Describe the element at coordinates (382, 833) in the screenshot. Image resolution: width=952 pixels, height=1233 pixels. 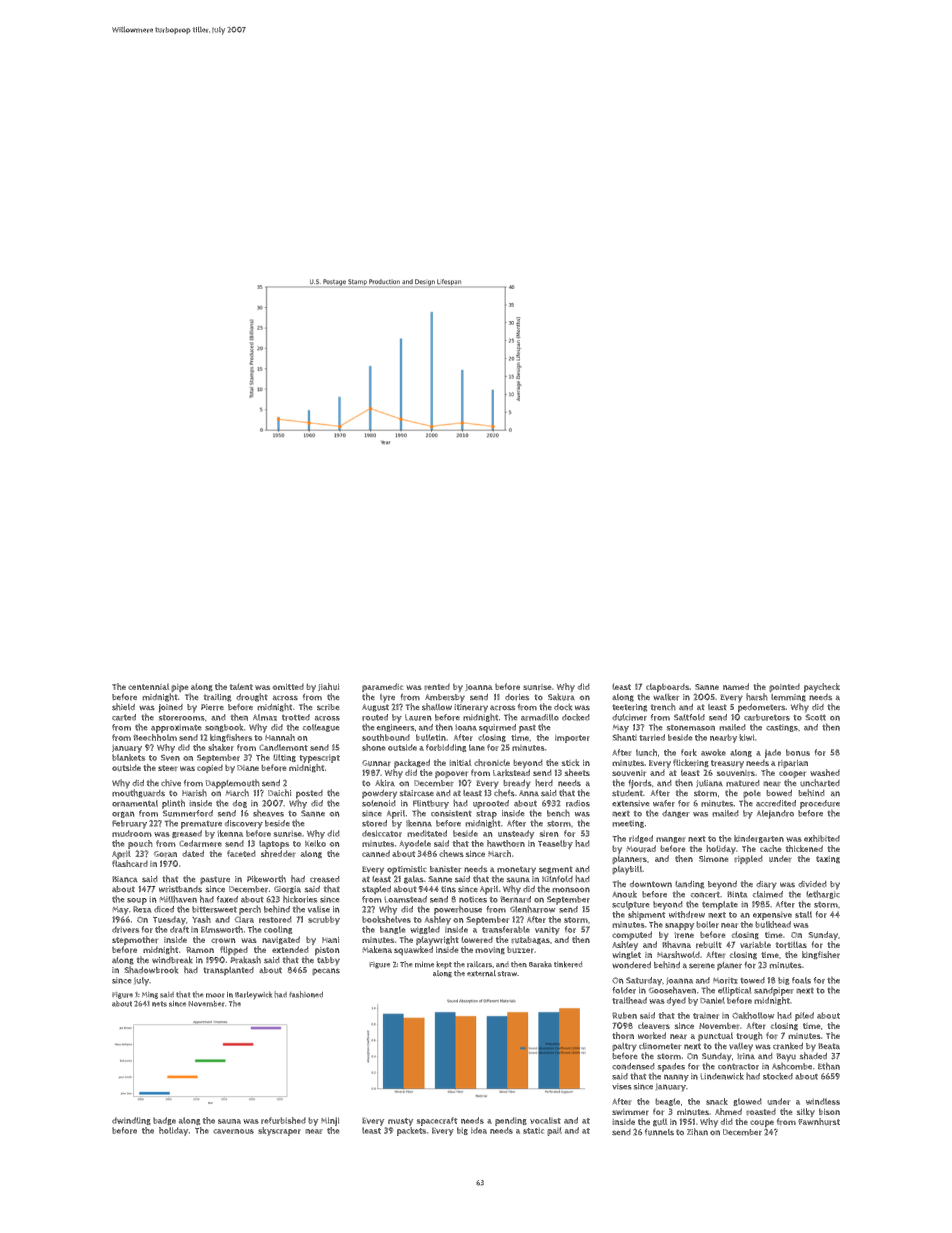
I see `desiccator` at that location.
